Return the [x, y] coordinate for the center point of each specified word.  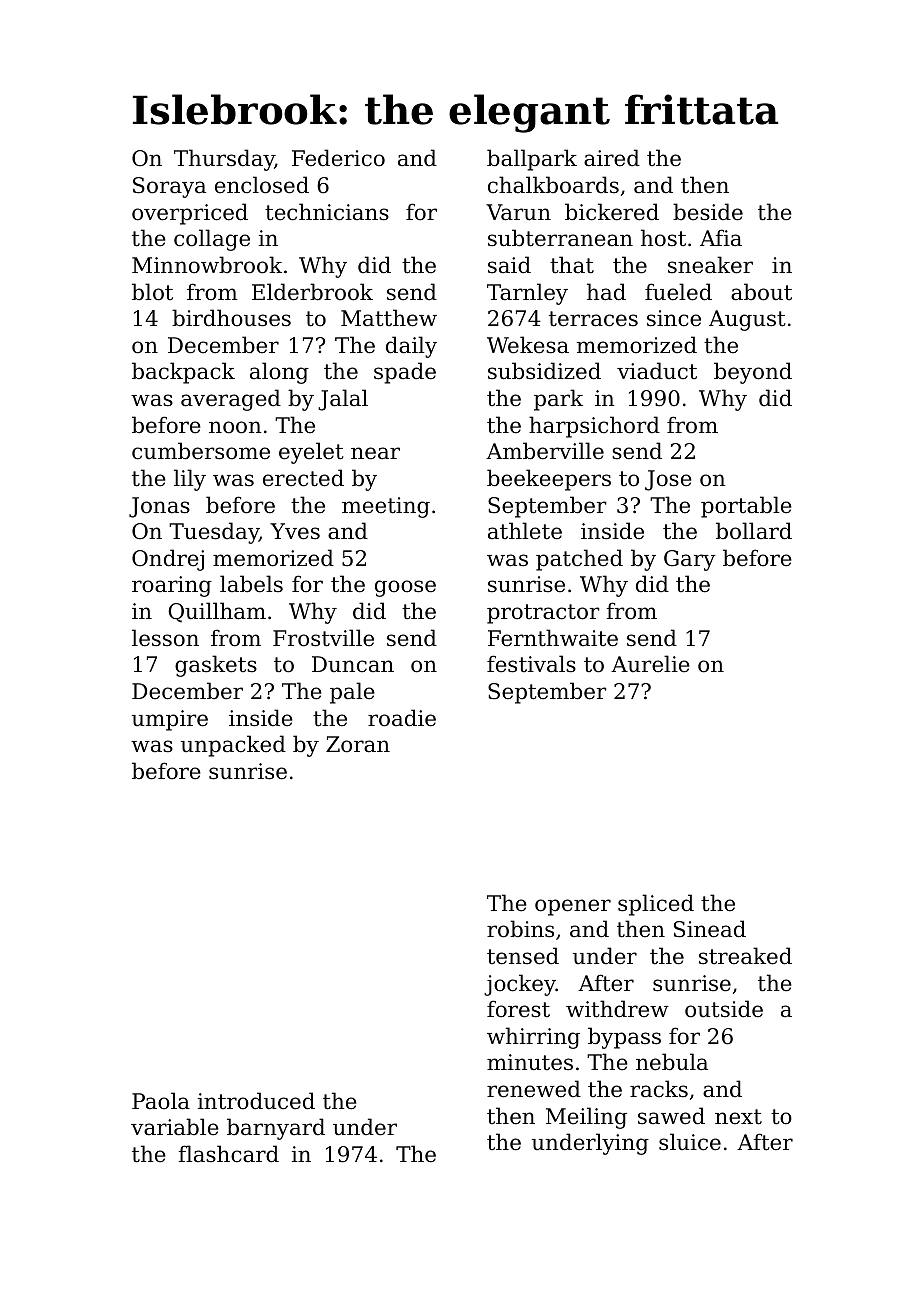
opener [573, 907]
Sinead [710, 929]
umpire [170, 720]
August [747, 320]
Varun [518, 212]
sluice [690, 1142]
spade [405, 373]
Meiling [586, 1118]
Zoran [358, 744]
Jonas [159, 507]
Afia [721, 237]
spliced [656, 905]
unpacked [233, 746]
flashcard [229, 1154]
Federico [338, 158]
